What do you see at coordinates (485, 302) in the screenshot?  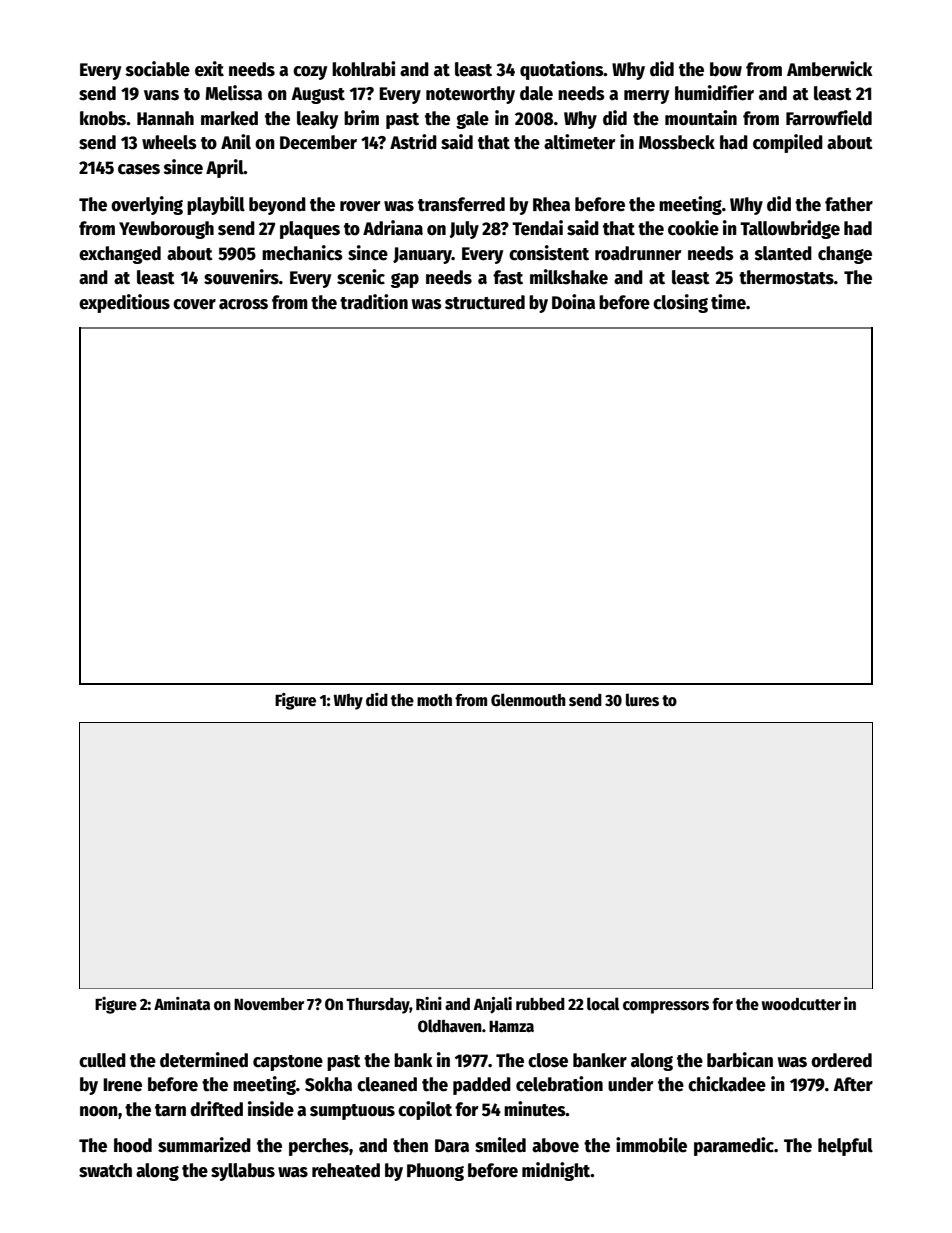 I see `structured` at bounding box center [485, 302].
